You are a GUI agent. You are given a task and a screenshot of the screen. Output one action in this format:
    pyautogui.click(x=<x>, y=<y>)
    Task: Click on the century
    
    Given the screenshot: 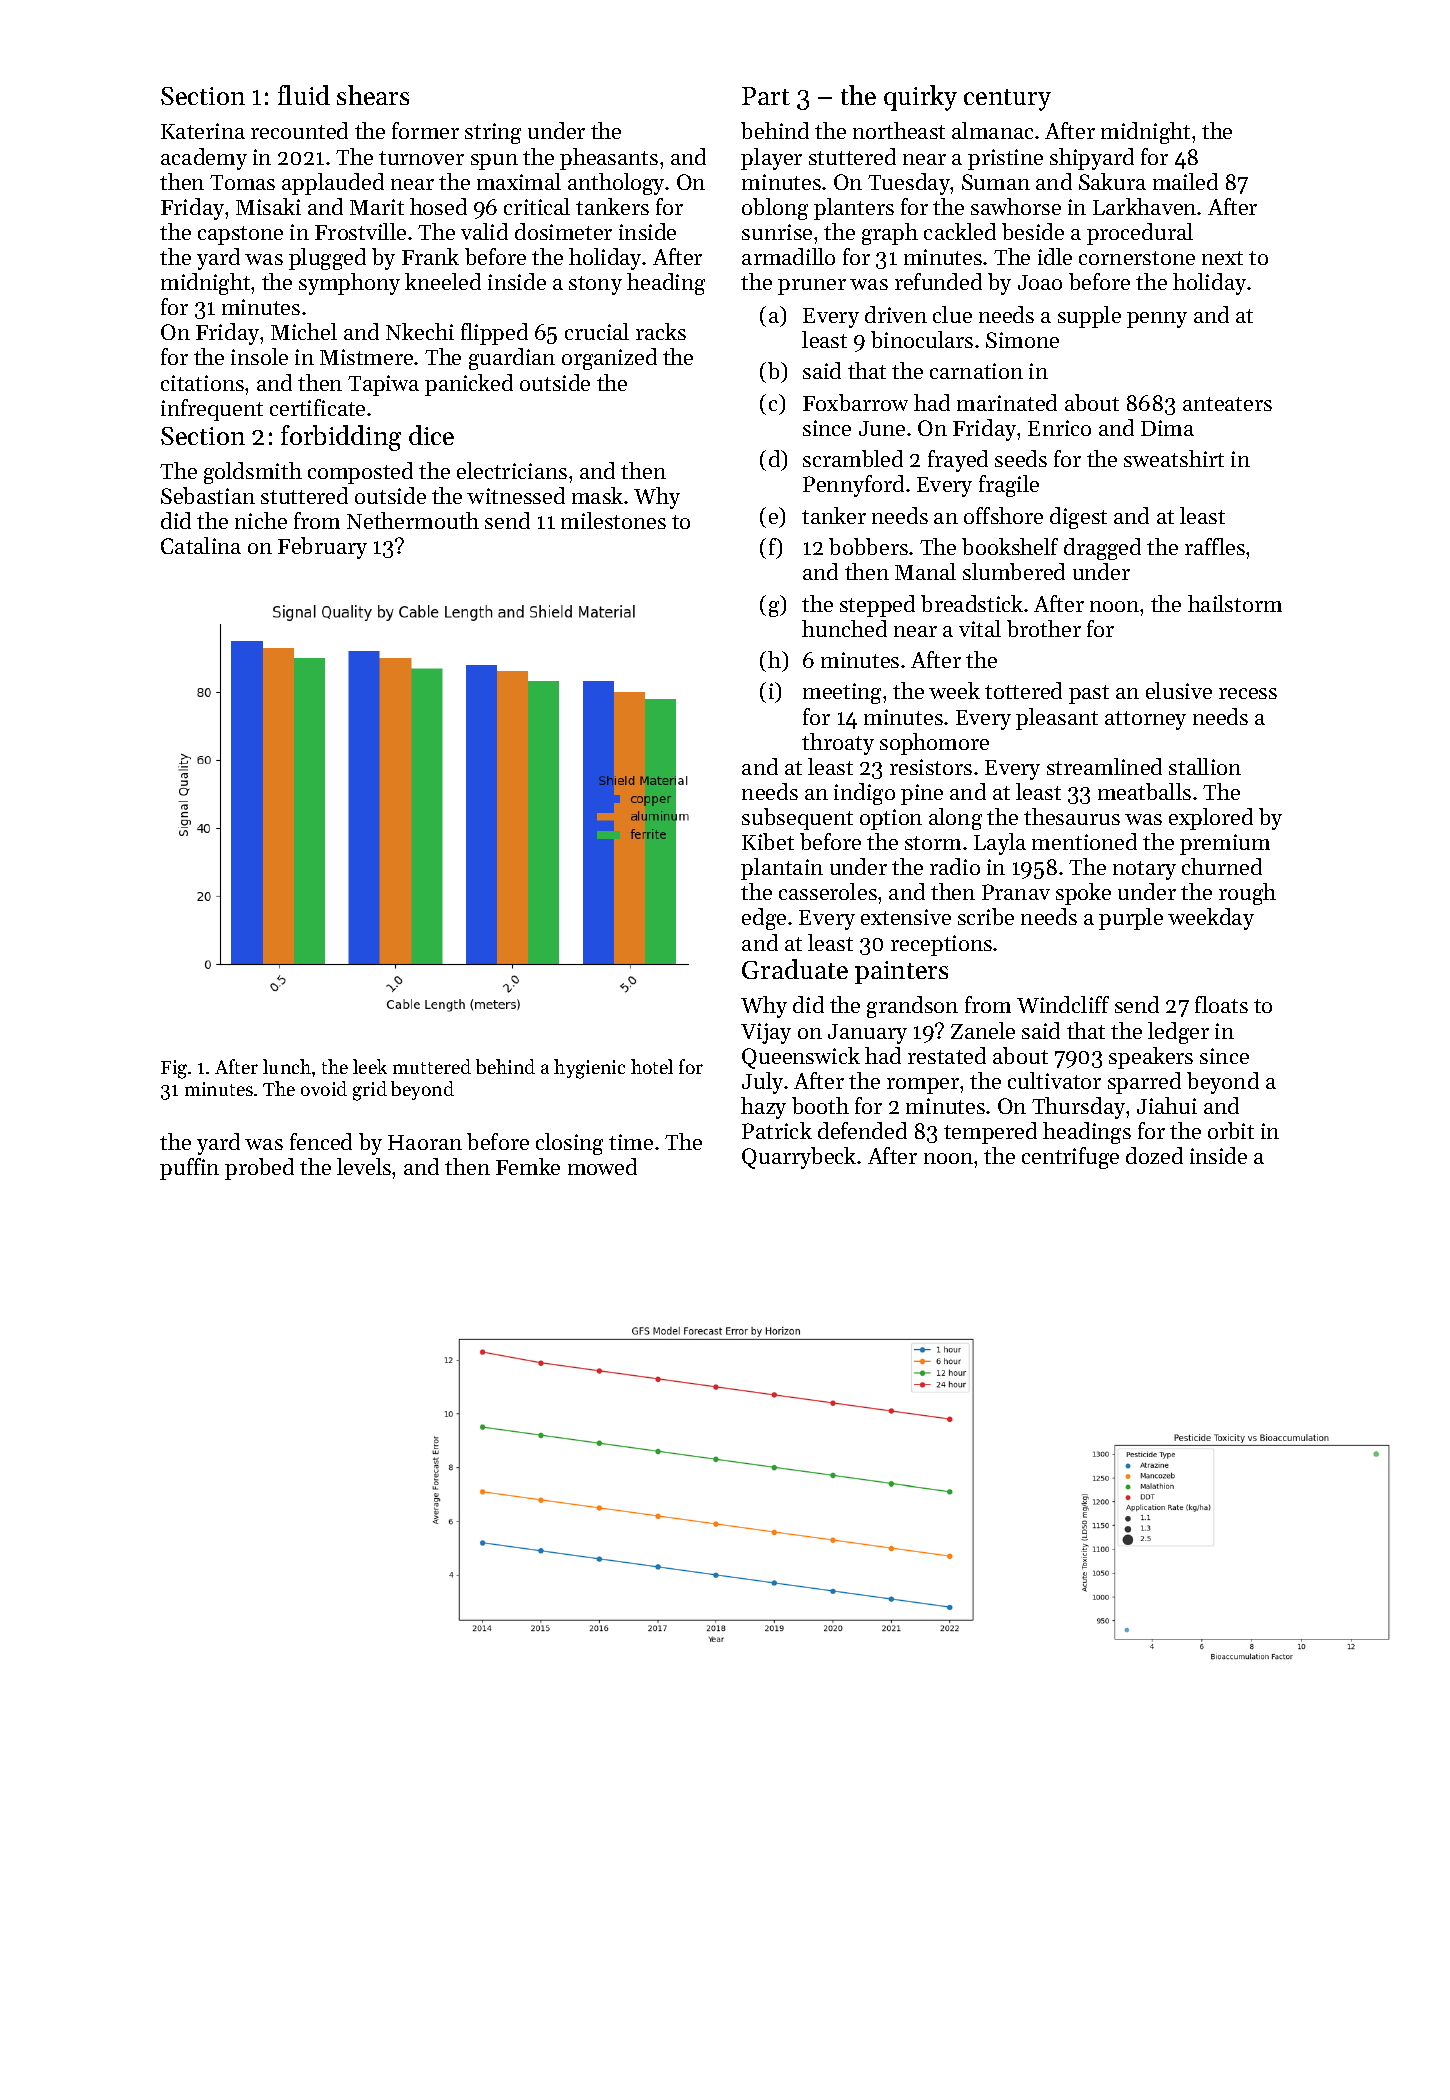 What is the action you would take?
    pyautogui.click(x=1007, y=100)
